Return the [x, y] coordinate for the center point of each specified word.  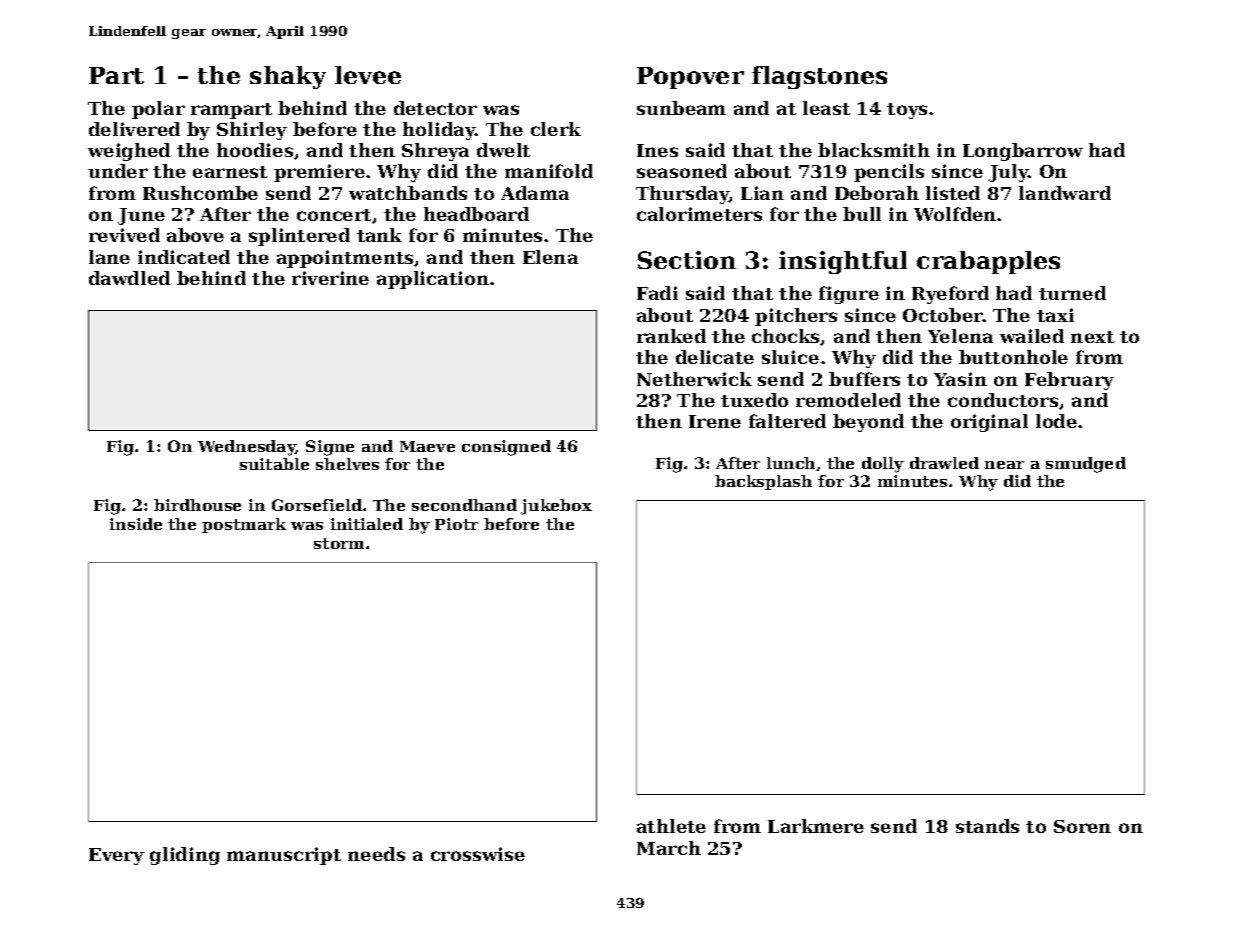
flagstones [819, 77]
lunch [791, 463]
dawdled [129, 278]
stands [987, 826]
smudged [1086, 465]
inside [136, 524]
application [433, 280]
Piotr [456, 524]
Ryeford [950, 295]
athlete [671, 826]
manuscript [284, 856]
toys [907, 111]
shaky [288, 77]
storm [339, 543]
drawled [944, 463]
